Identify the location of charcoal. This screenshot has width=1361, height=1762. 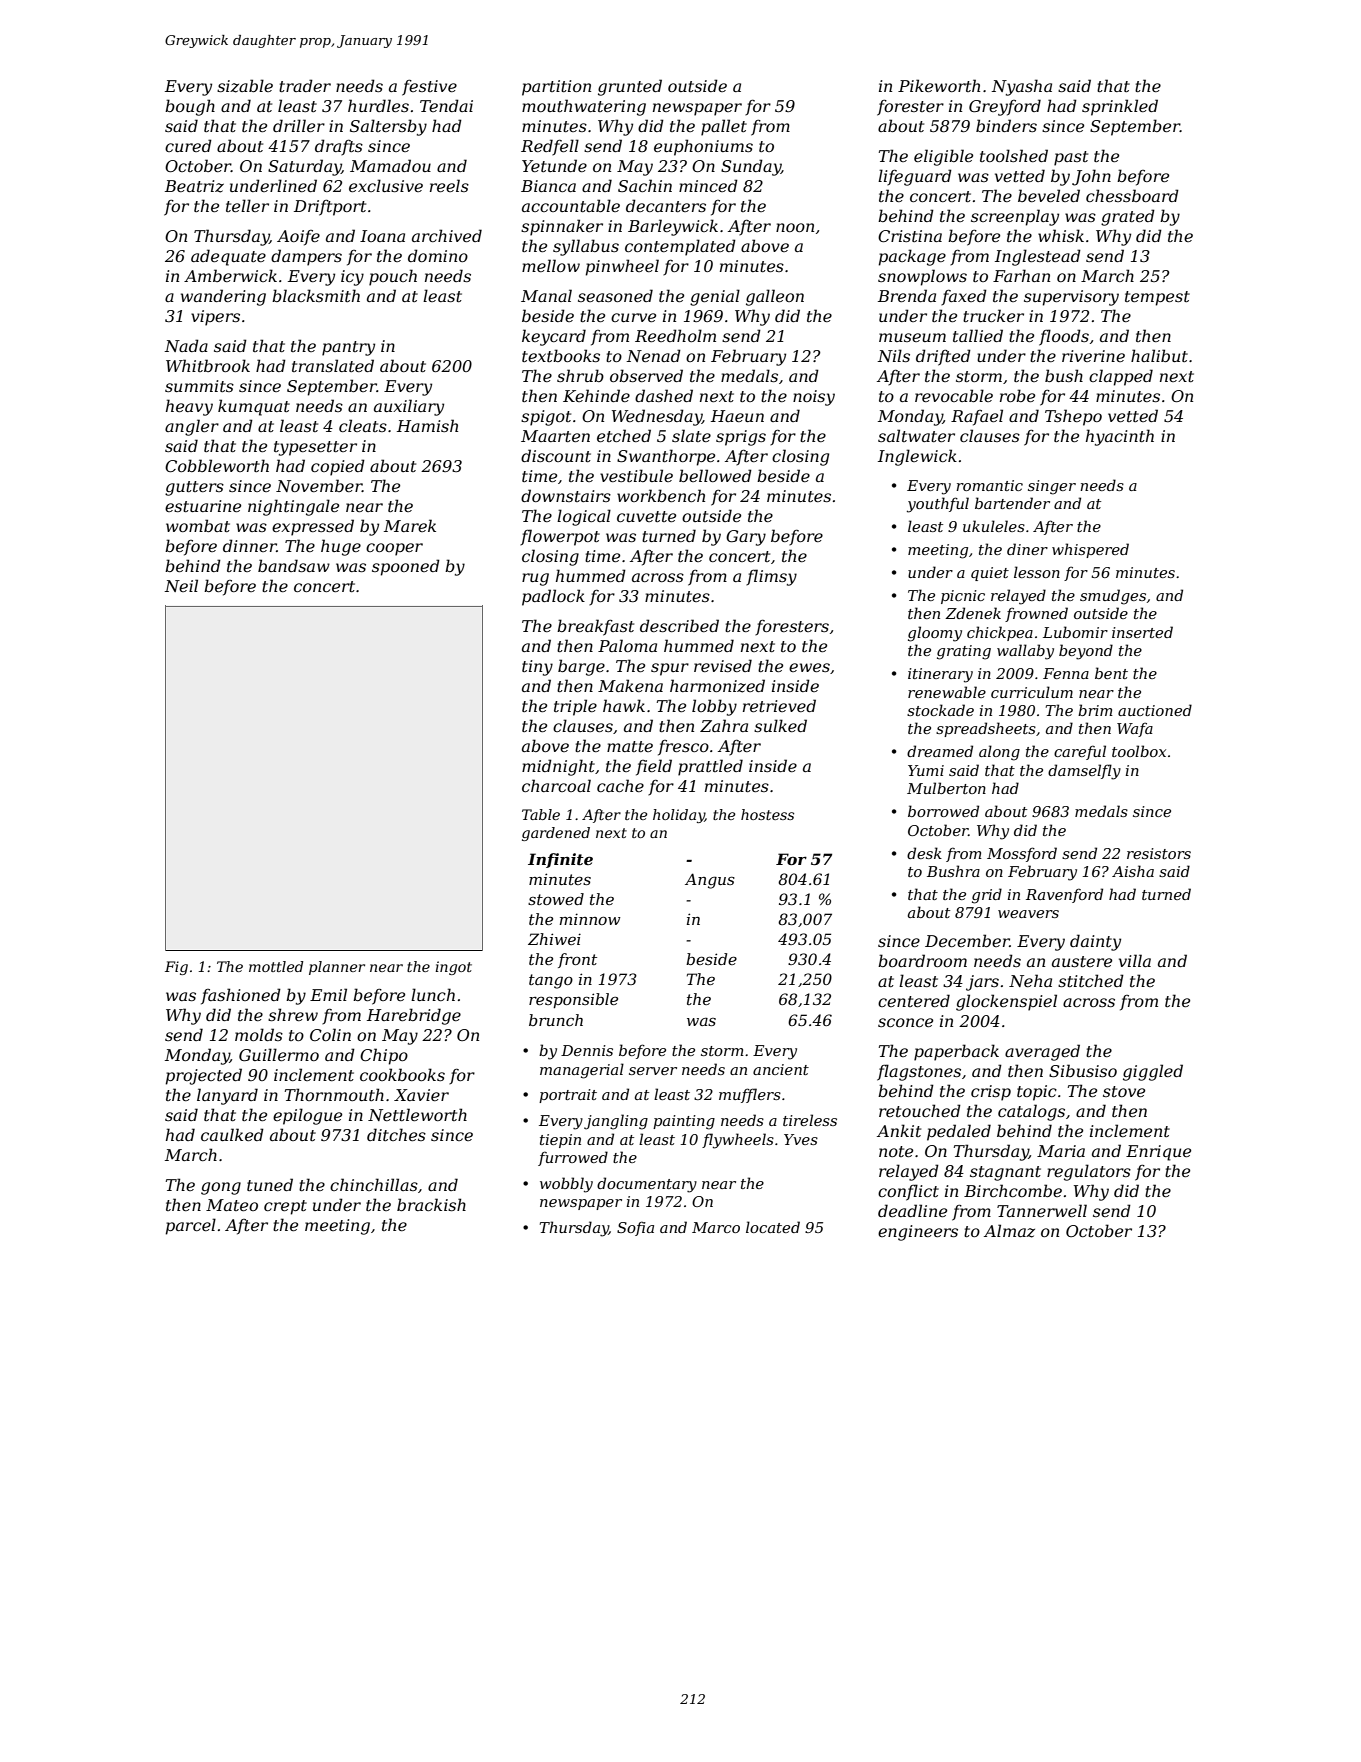
(556, 785).
